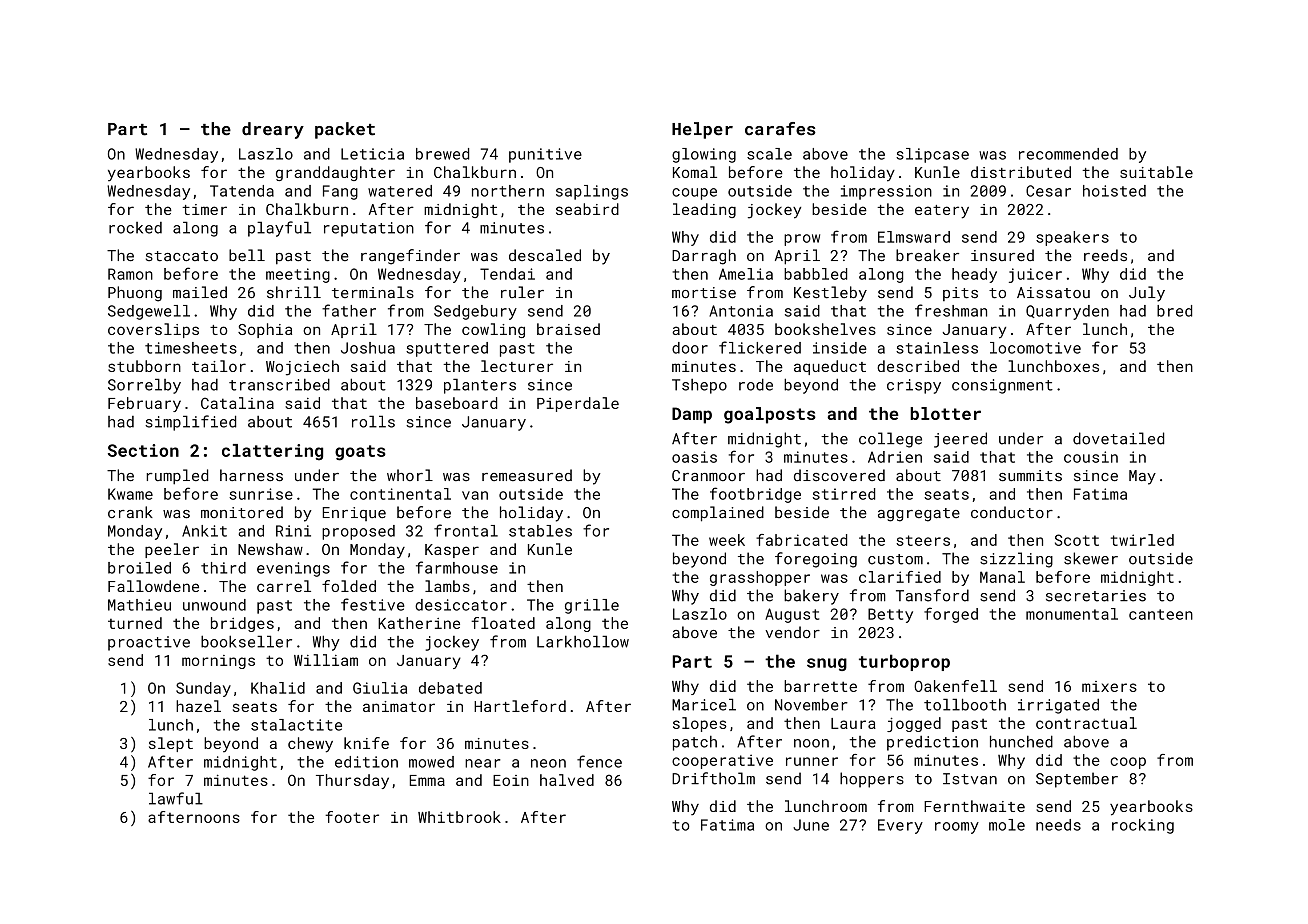  Describe the element at coordinates (792, 632) in the screenshot. I see `vendor` at that location.
